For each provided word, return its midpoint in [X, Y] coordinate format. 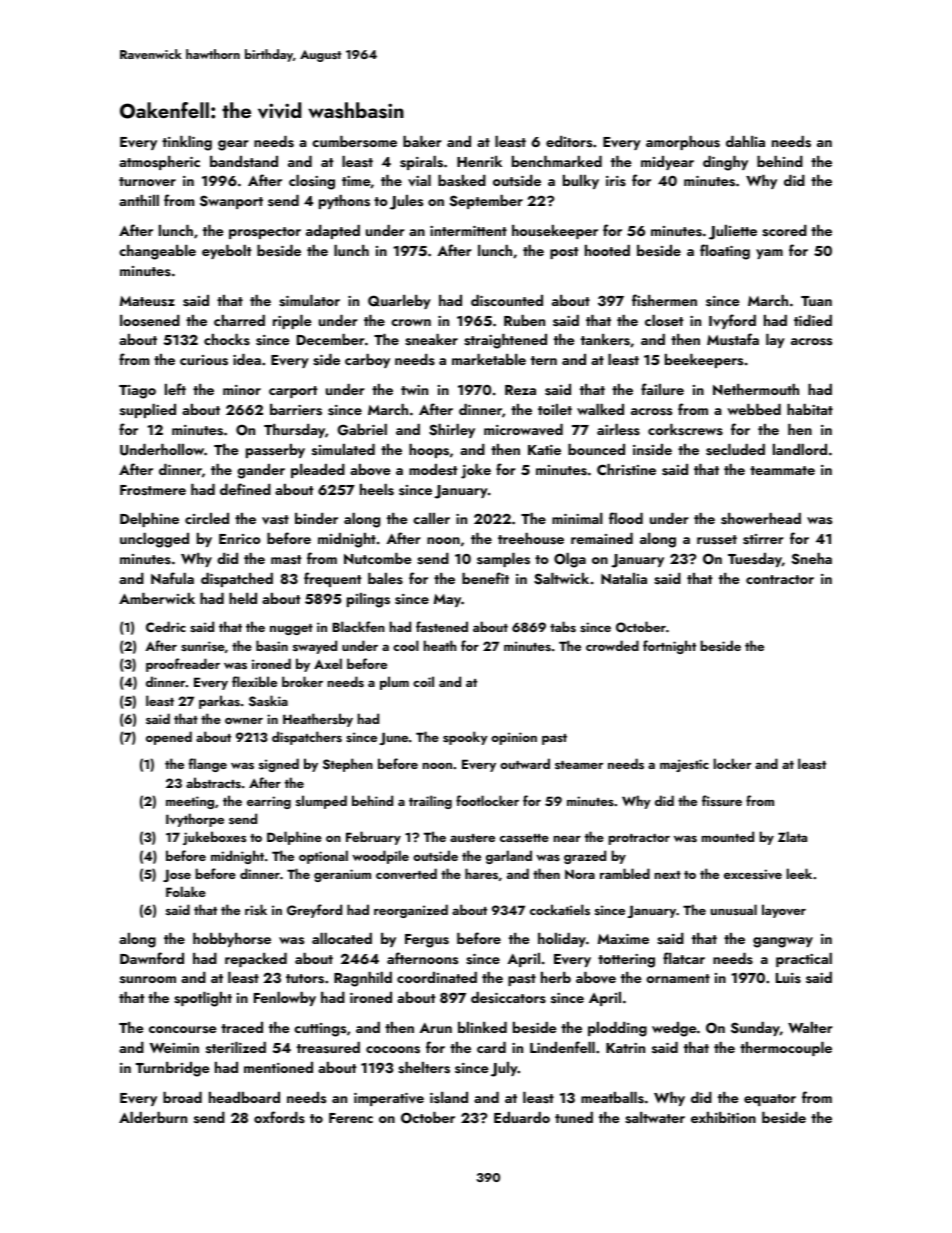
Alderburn [153, 1117]
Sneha [812, 559]
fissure [722, 800]
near [567, 838]
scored [784, 231]
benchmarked [557, 161]
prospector [265, 233]
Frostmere [153, 490]
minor [242, 390]
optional [323, 857]
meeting [190, 802]
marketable [489, 359]
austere [472, 838]
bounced [596, 449]
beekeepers [704, 361]
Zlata [792, 836]
